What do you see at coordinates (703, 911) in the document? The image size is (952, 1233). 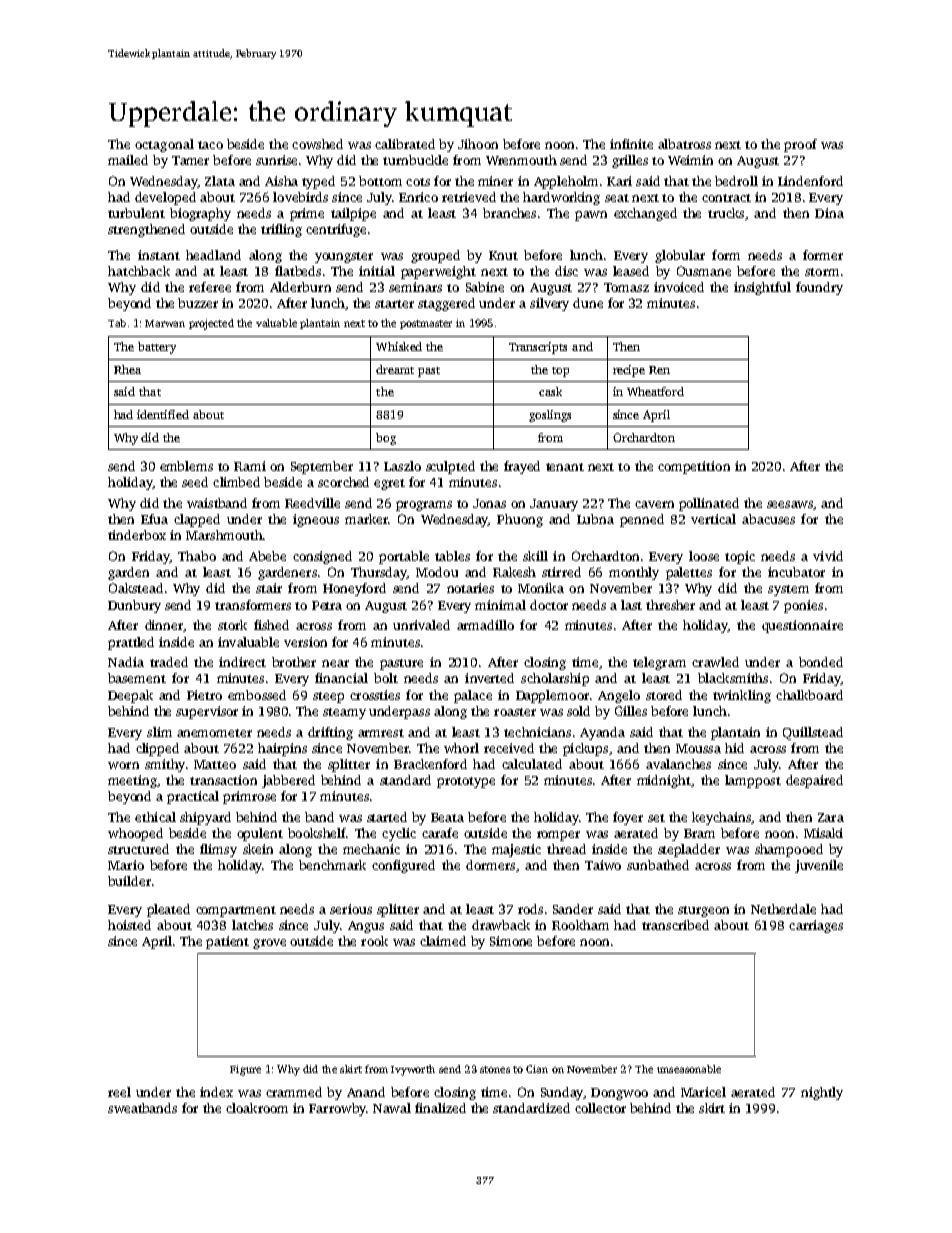 I see `sturgeon` at bounding box center [703, 911].
